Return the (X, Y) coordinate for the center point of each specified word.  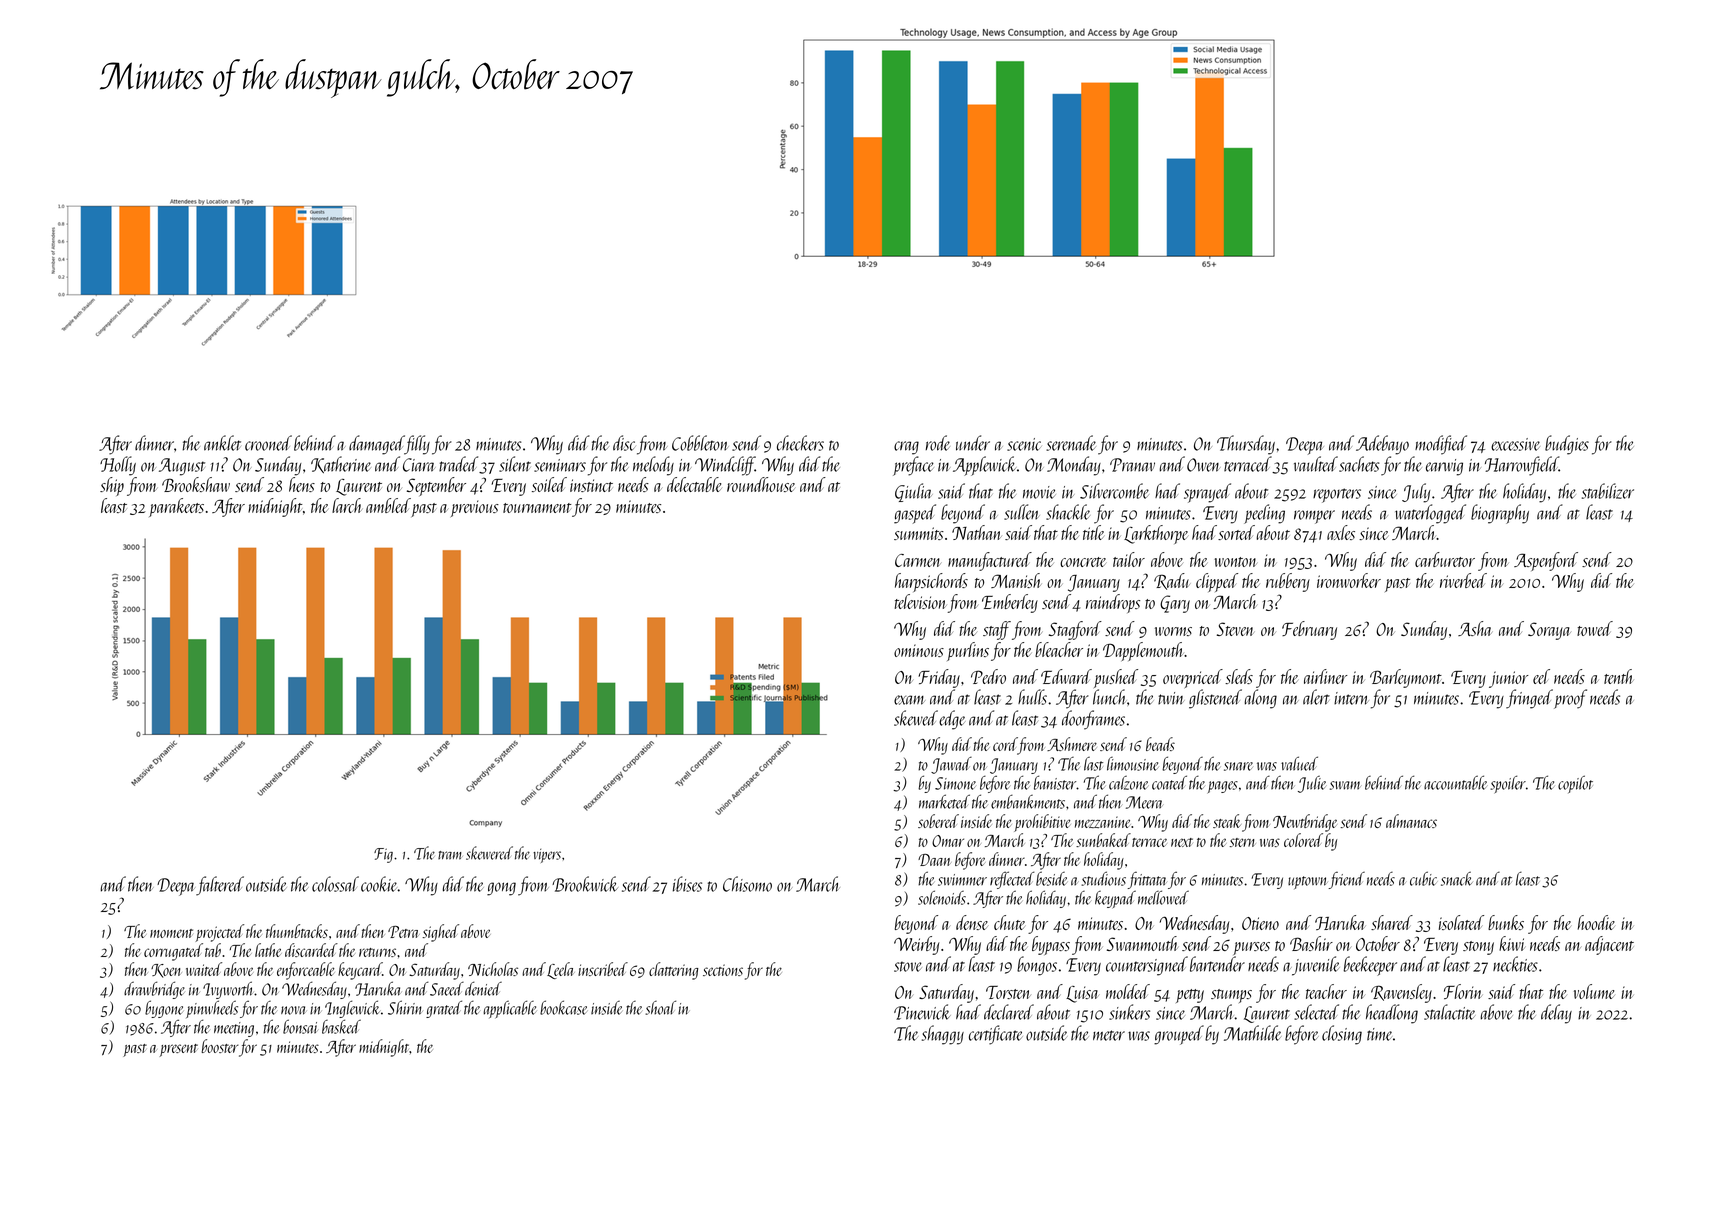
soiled (549, 484)
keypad (1115, 899)
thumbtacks (297, 931)
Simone (955, 783)
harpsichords (931, 582)
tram (450, 855)
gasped (915, 514)
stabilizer (1608, 491)
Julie (1312, 784)
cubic (1423, 878)
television (921, 601)
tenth (1619, 676)
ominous (919, 650)
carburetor (1445, 559)
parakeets (176, 507)
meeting (234, 1029)
